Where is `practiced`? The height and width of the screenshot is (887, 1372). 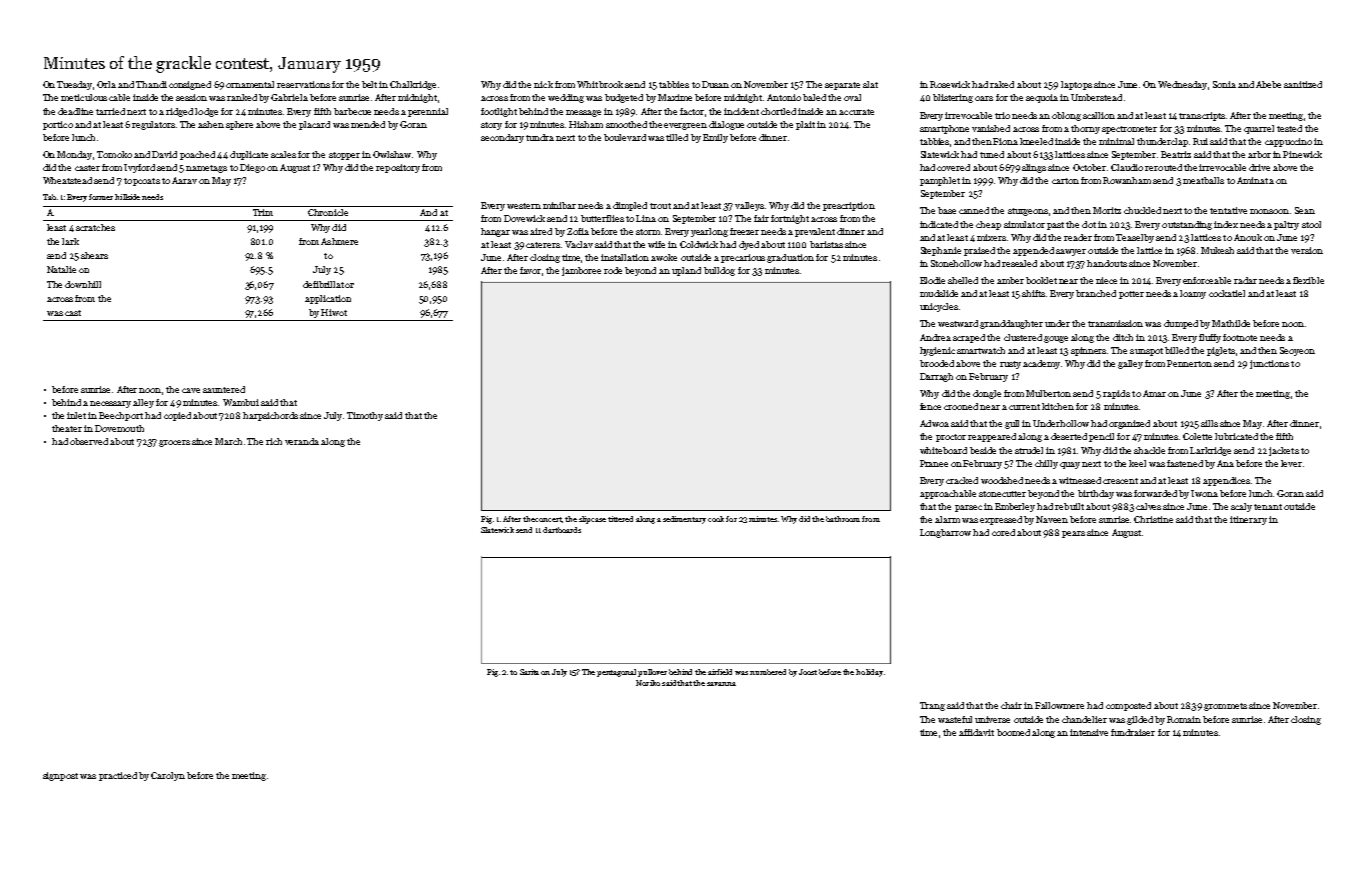 practiced is located at coordinates (118, 776).
